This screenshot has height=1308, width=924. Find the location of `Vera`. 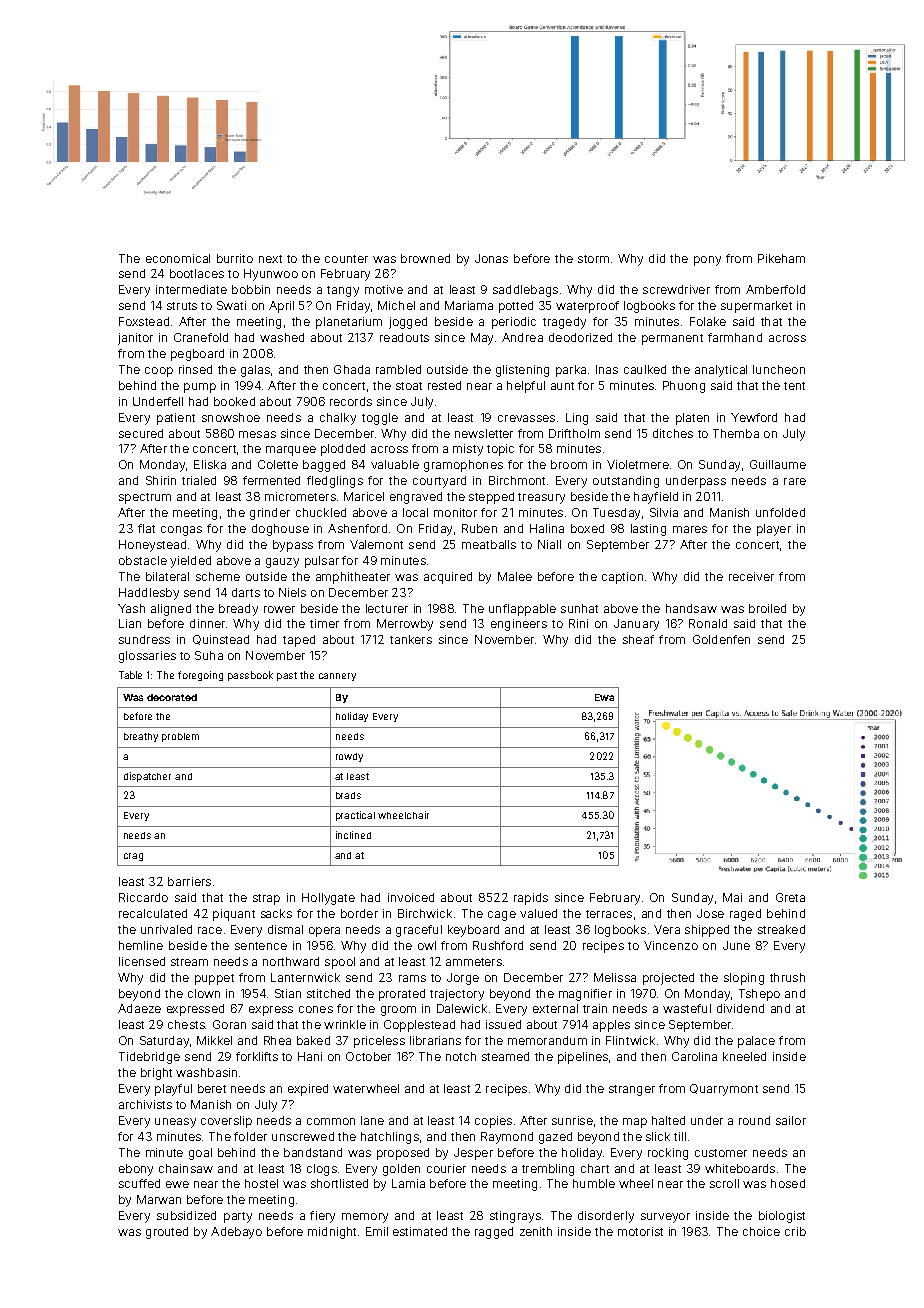

Vera is located at coordinates (667, 929).
